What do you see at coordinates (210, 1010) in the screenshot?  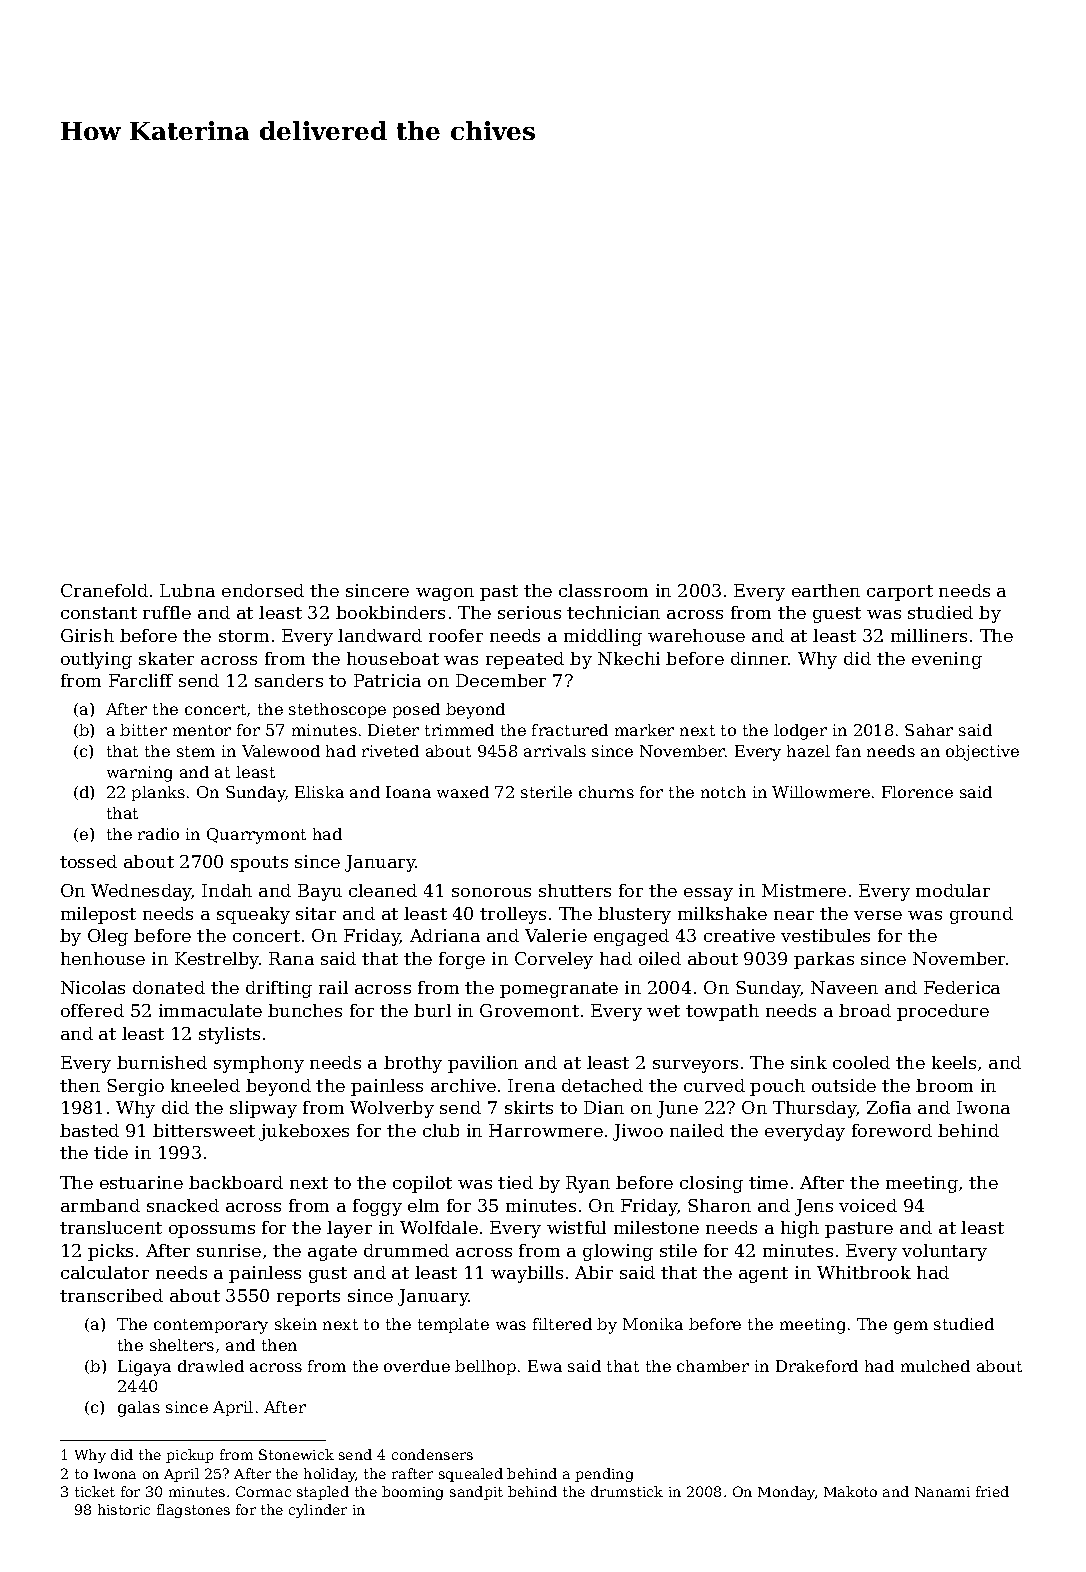 I see `immaculate` at bounding box center [210, 1010].
